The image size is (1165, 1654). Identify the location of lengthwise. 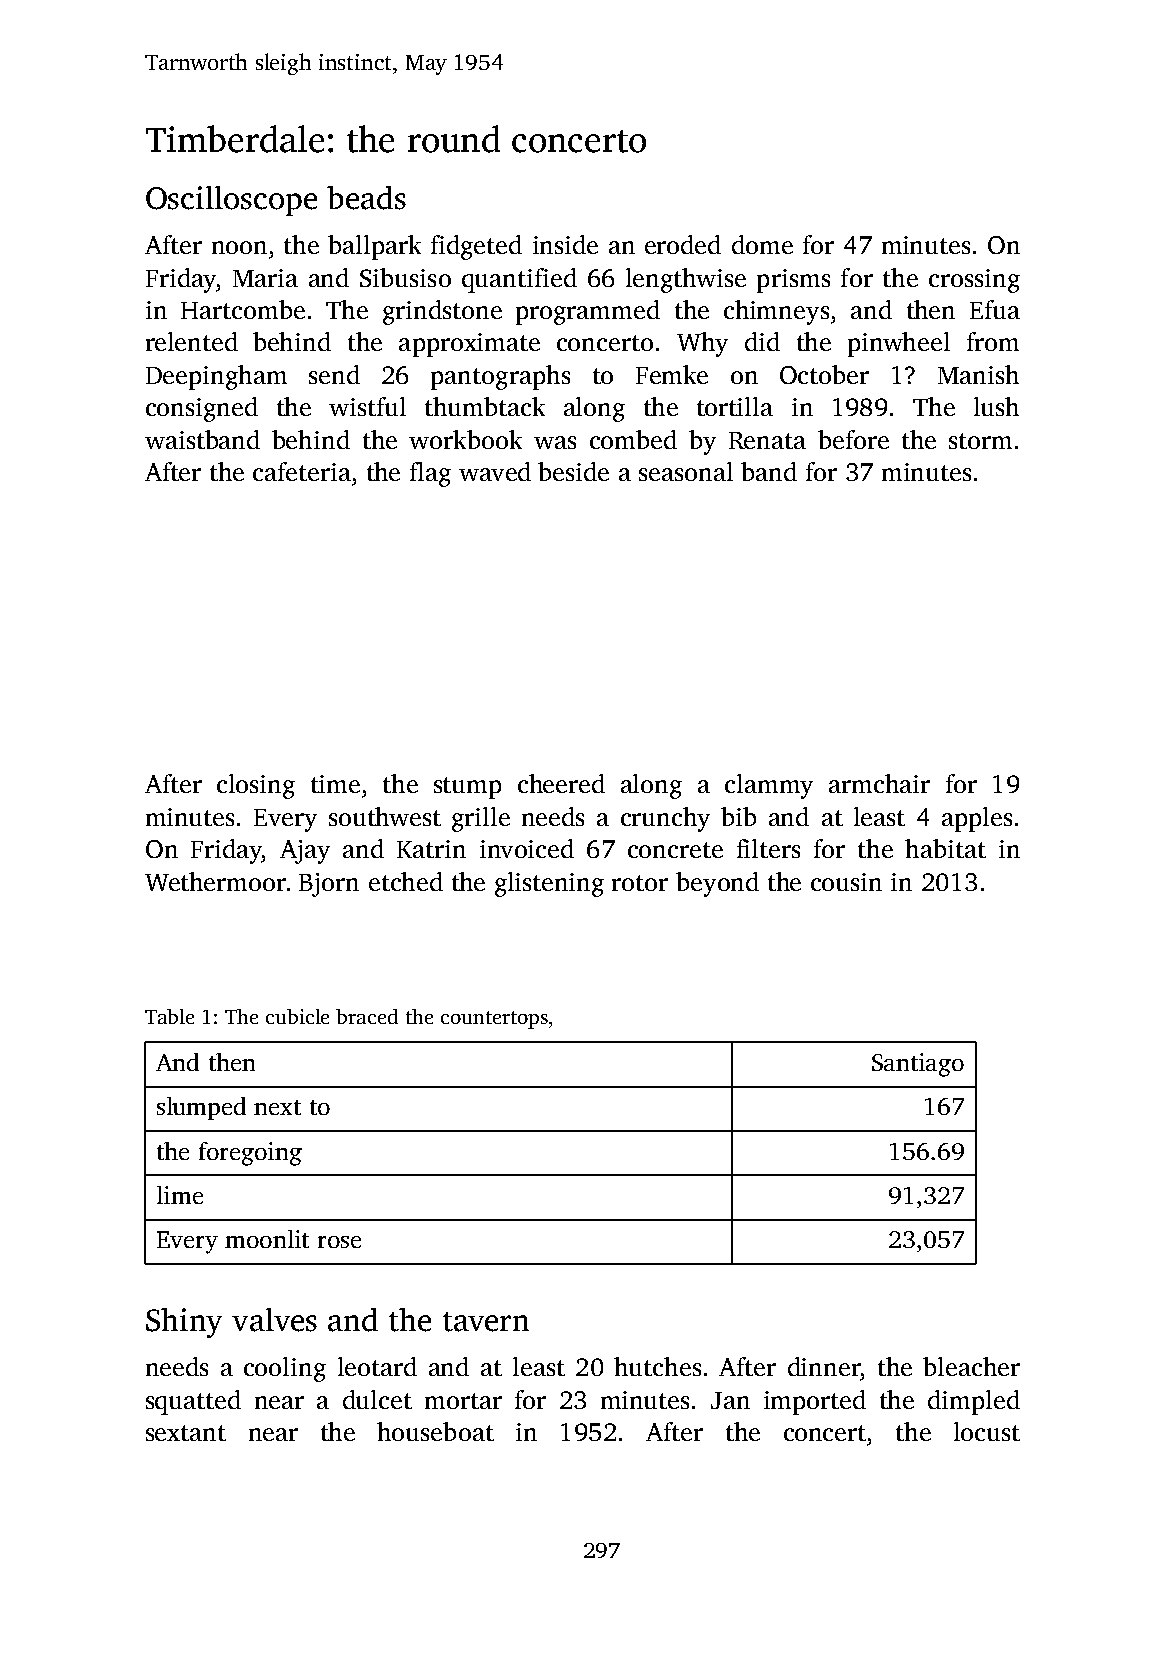
(686, 280).
